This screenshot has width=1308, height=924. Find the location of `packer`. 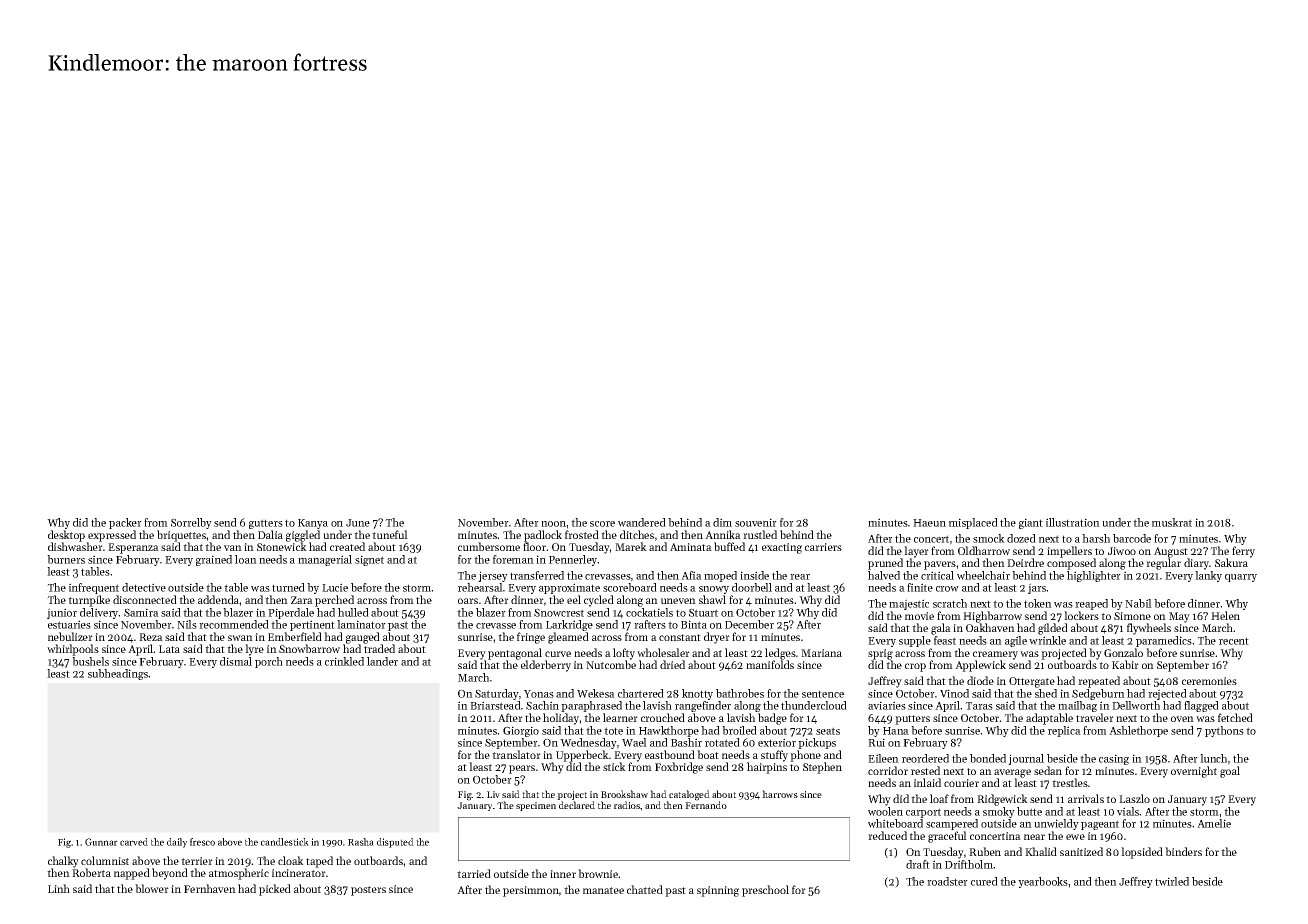

packer is located at coordinates (125, 523).
